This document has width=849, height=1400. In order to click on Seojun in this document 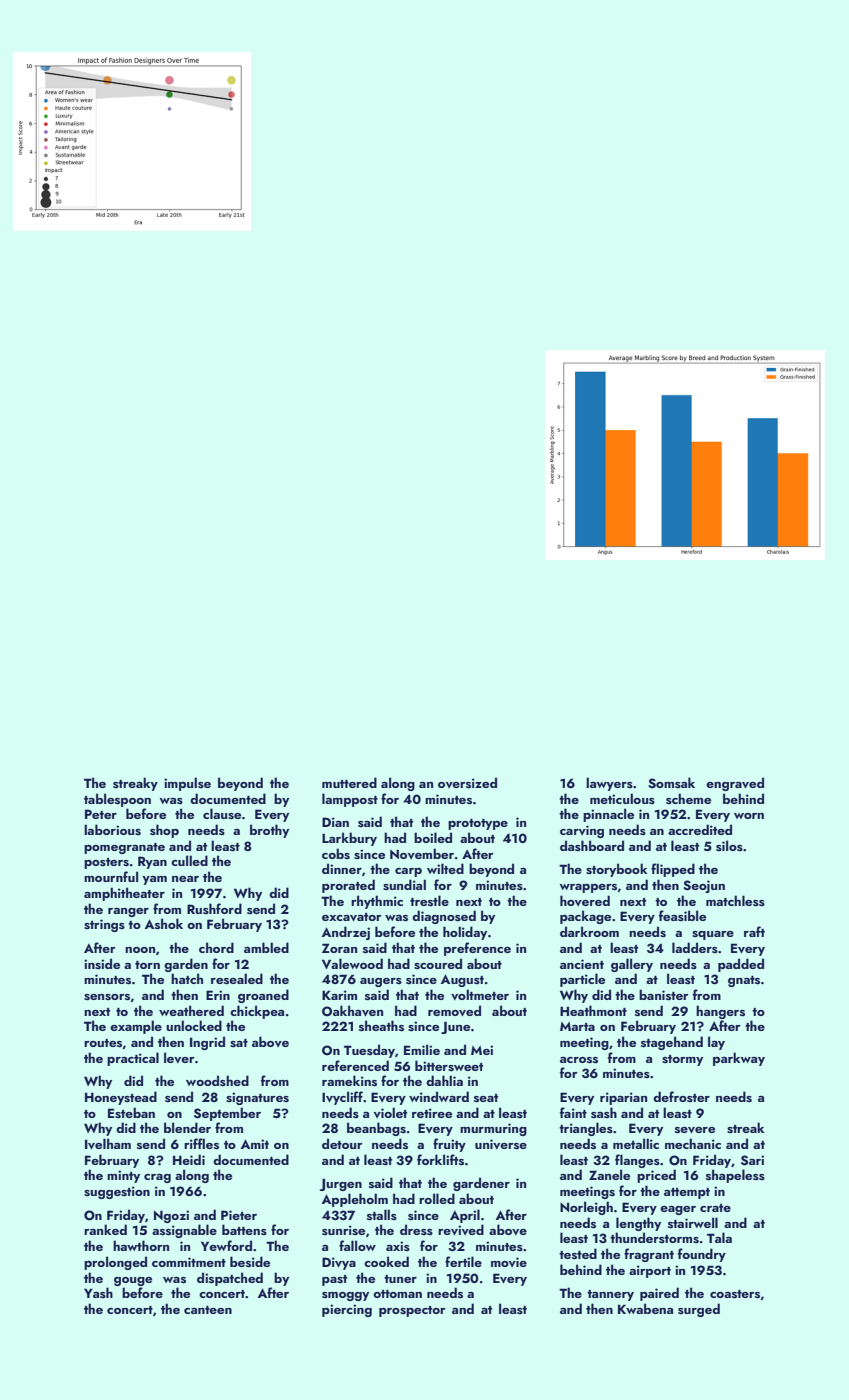, I will do `click(704, 886)`.
